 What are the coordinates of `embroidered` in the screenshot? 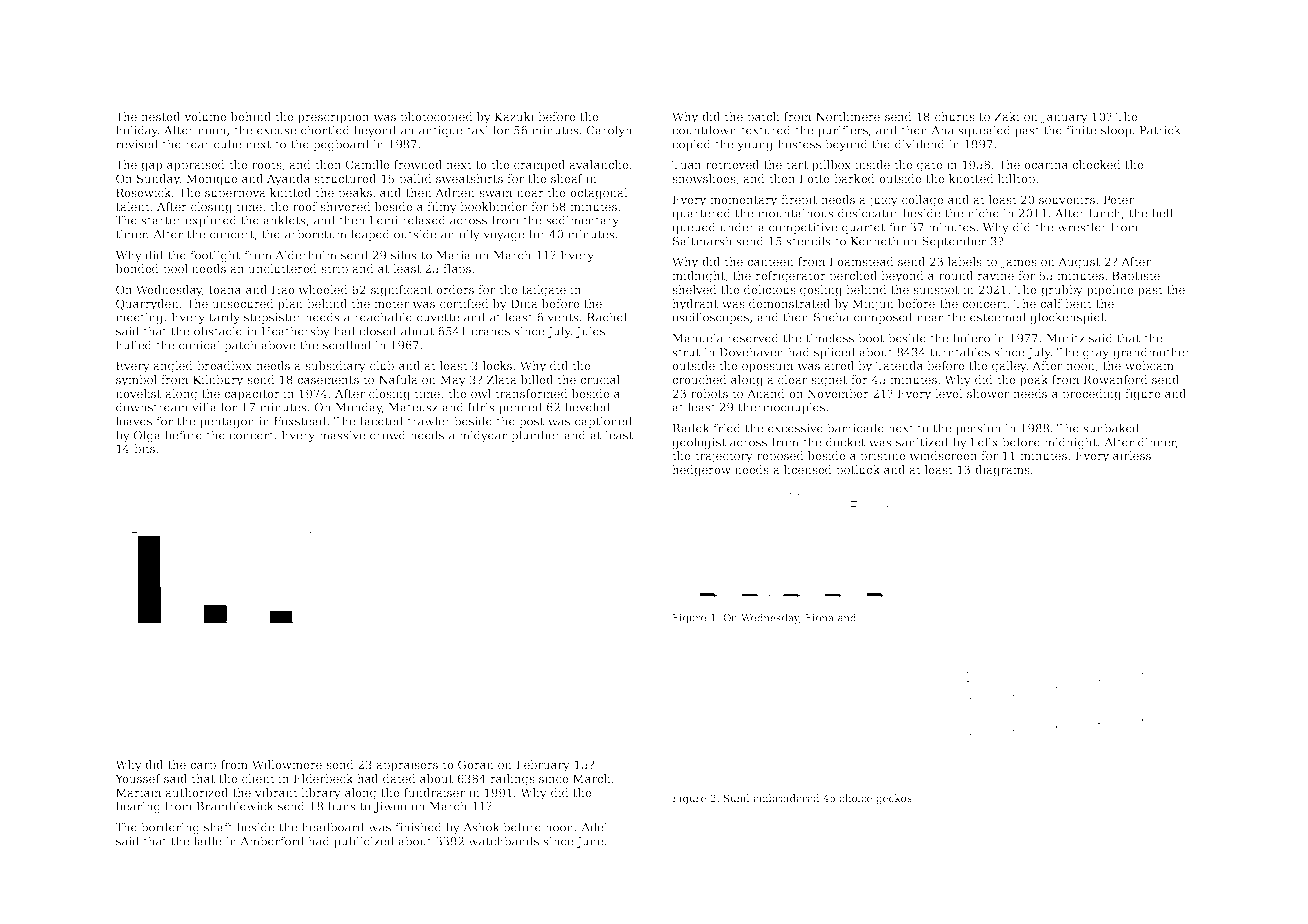 It's located at (786, 798).
